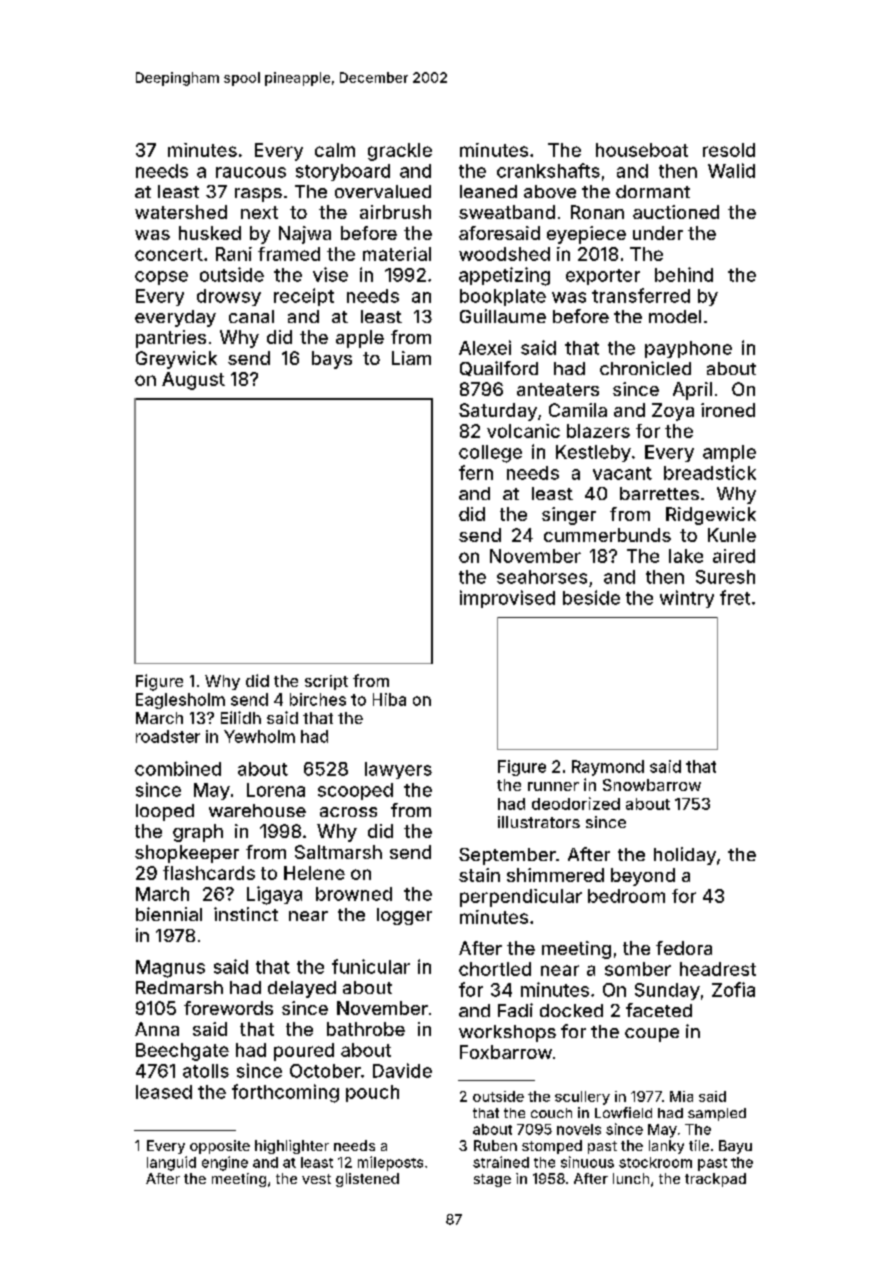  What do you see at coordinates (251, 316) in the page?
I see `canal` at bounding box center [251, 316].
